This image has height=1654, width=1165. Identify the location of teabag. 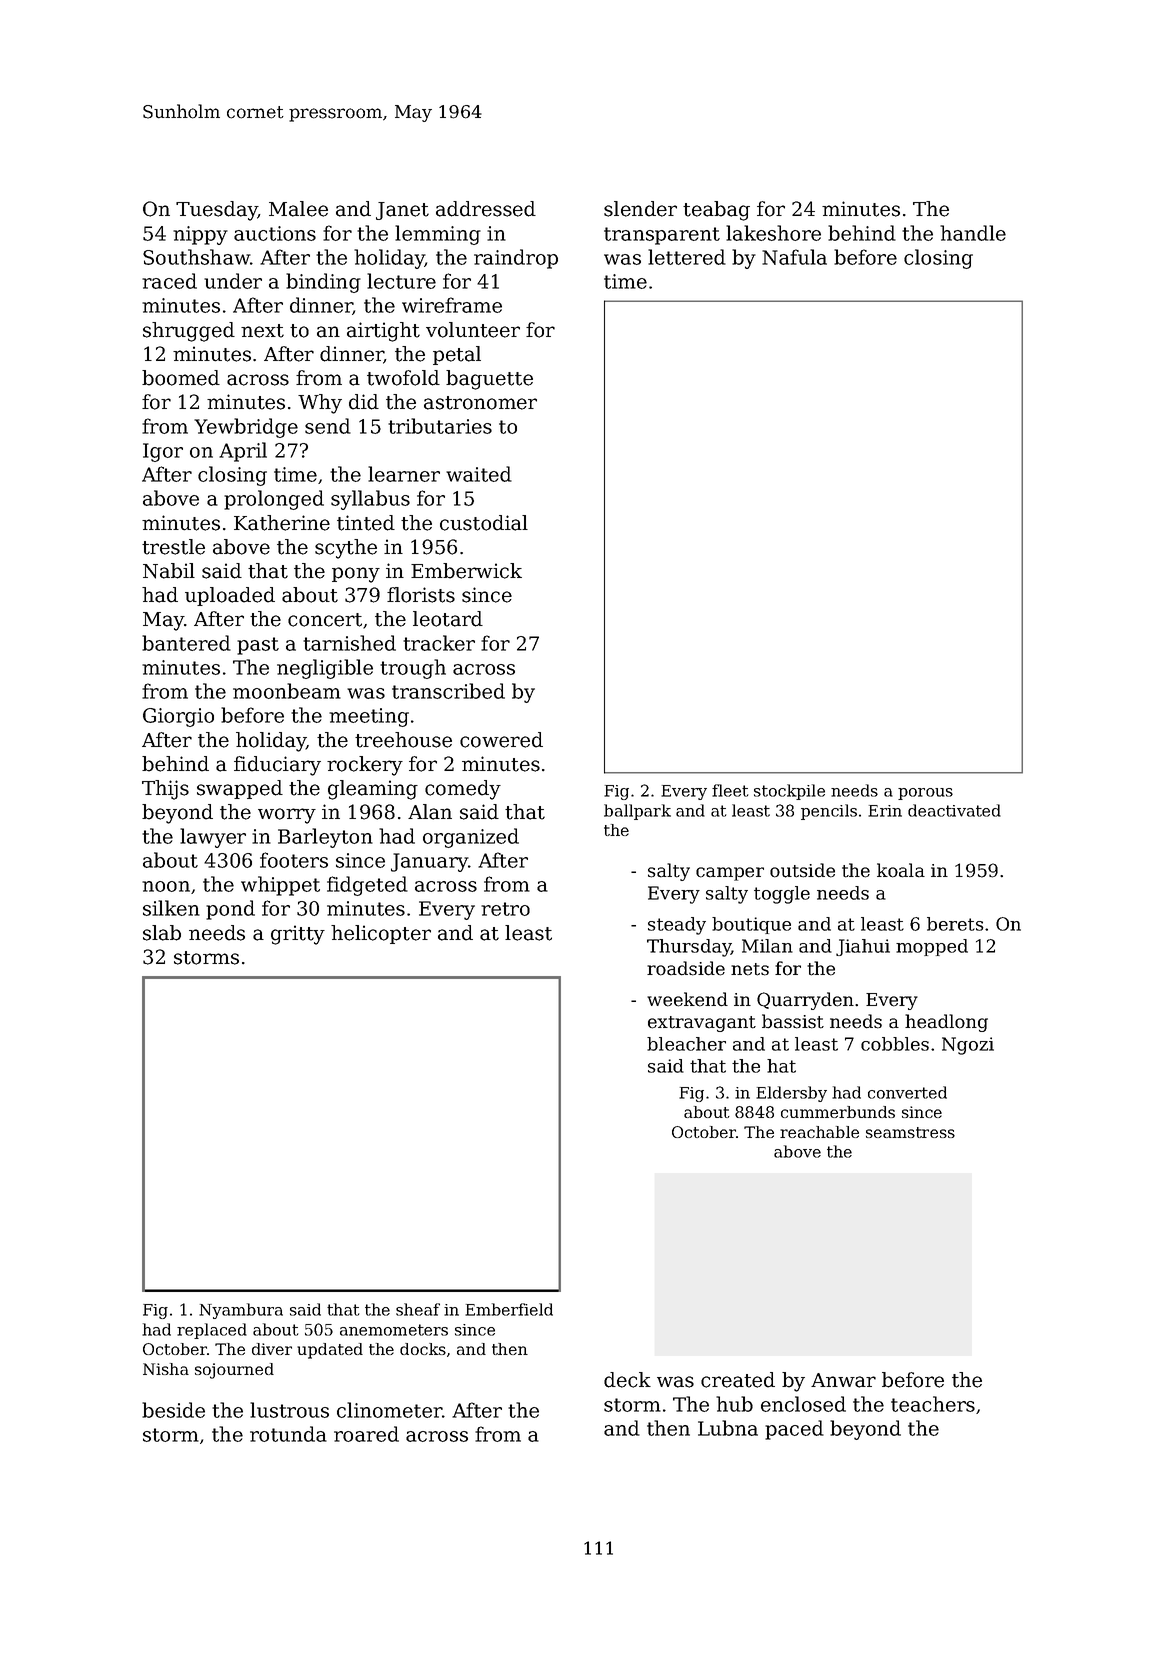
(716, 211).
